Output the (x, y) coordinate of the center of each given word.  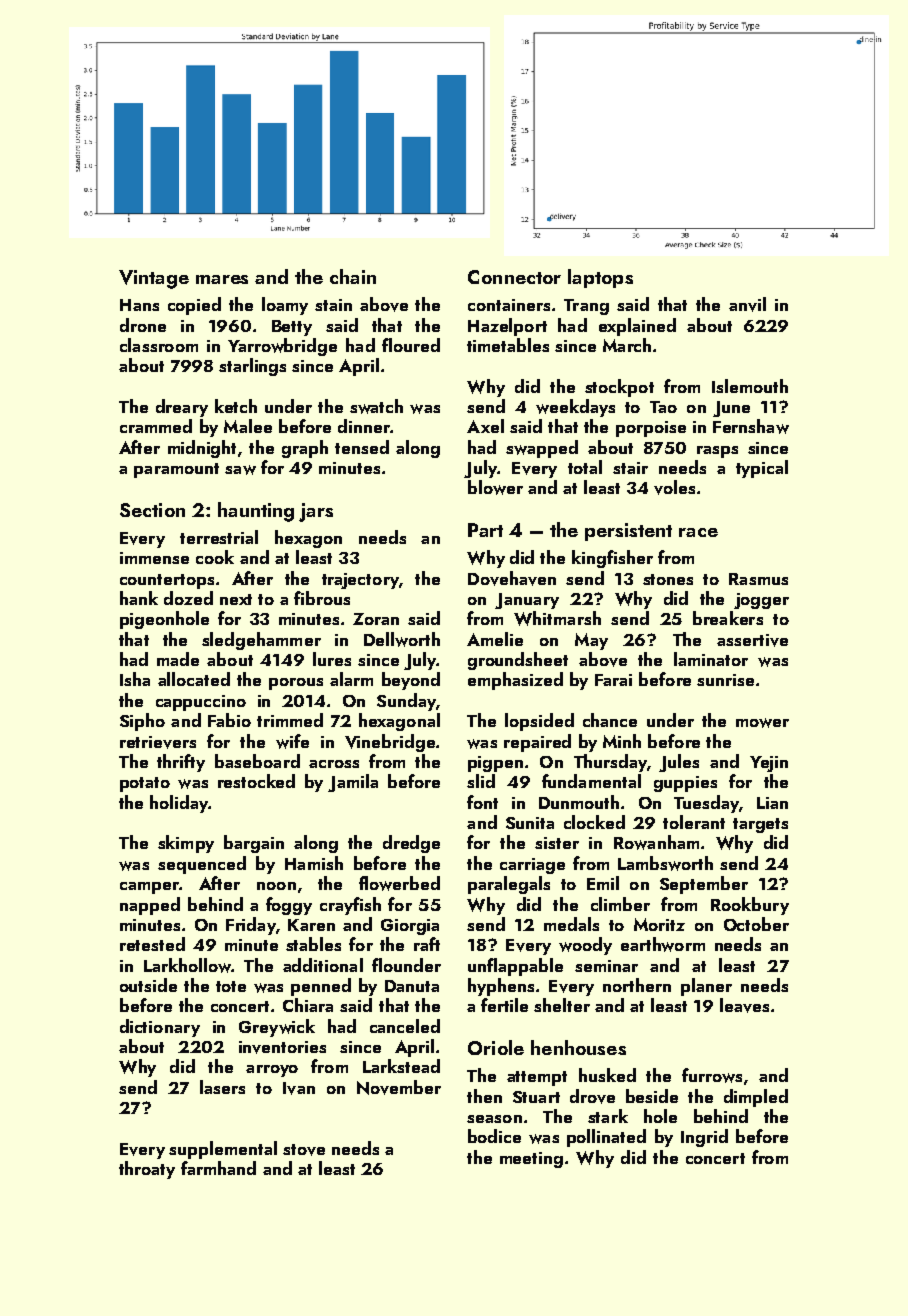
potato (145, 784)
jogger (761, 601)
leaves (744, 1005)
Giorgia (410, 927)
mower (762, 723)
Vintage (154, 279)
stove (304, 1150)
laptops (600, 278)
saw (240, 470)
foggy (289, 906)
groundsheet (518, 661)
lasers (222, 1087)
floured (411, 345)
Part (485, 530)
